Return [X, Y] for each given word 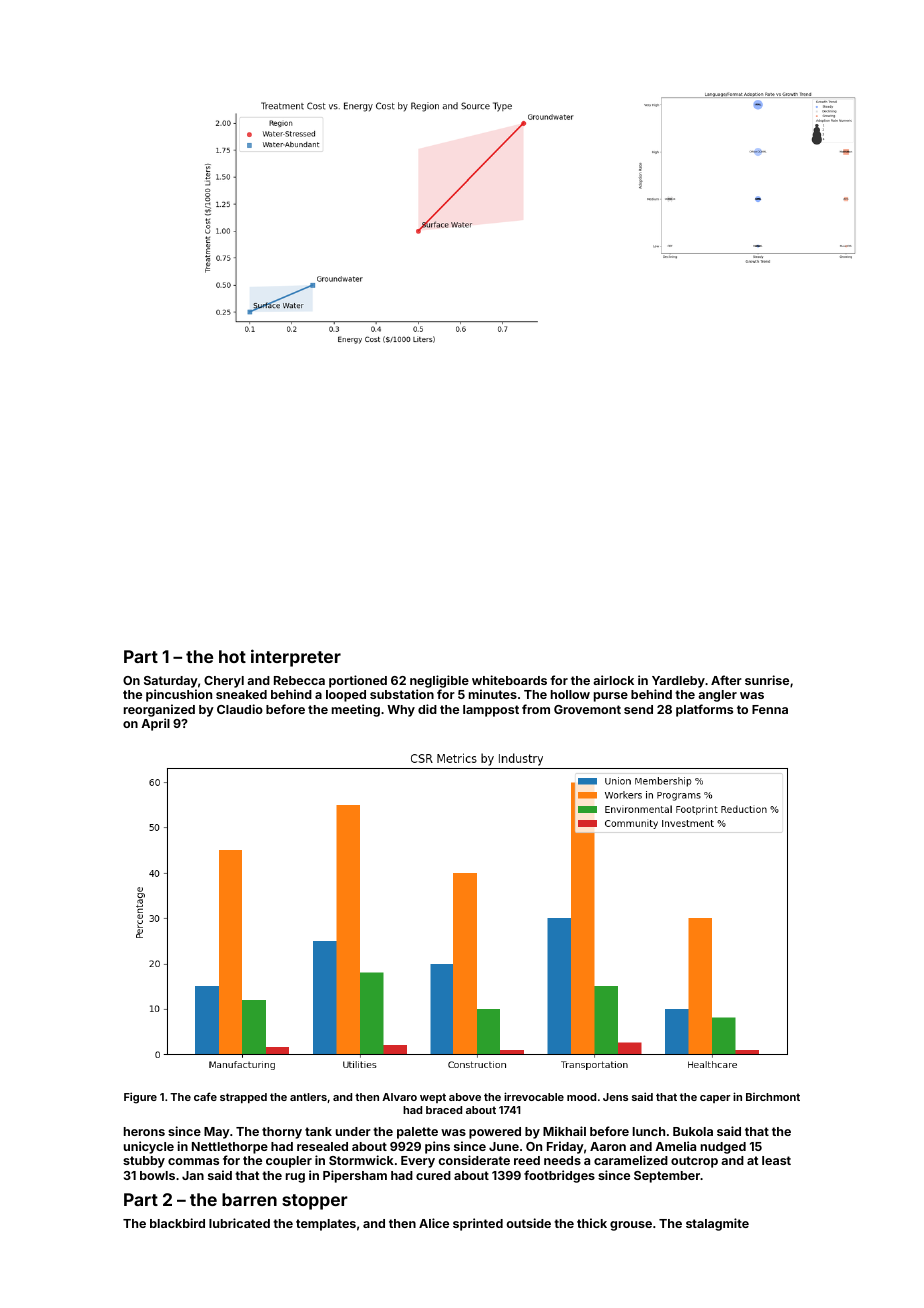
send [638, 709]
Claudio [240, 709]
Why [401, 711]
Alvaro [399, 1097]
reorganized [159, 710]
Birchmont [773, 1097]
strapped [243, 1098]
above [465, 1097]
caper [715, 1099]
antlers [308, 1097]
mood [581, 1097]
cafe [205, 1096]
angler [717, 696]
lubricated [239, 1223]
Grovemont [587, 709]
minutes [493, 694]
